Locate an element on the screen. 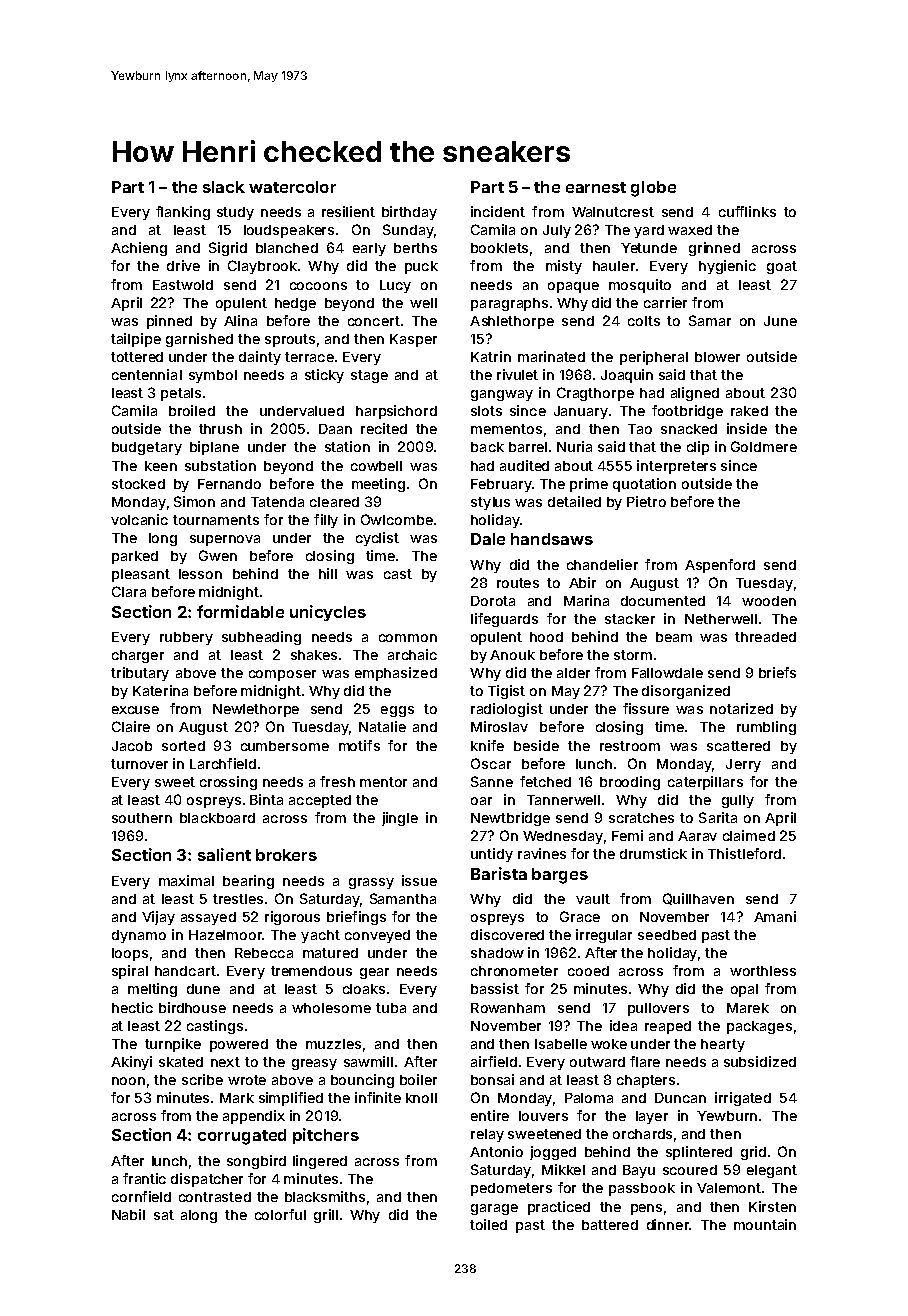  rubbery is located at coordinates (186, 638).
